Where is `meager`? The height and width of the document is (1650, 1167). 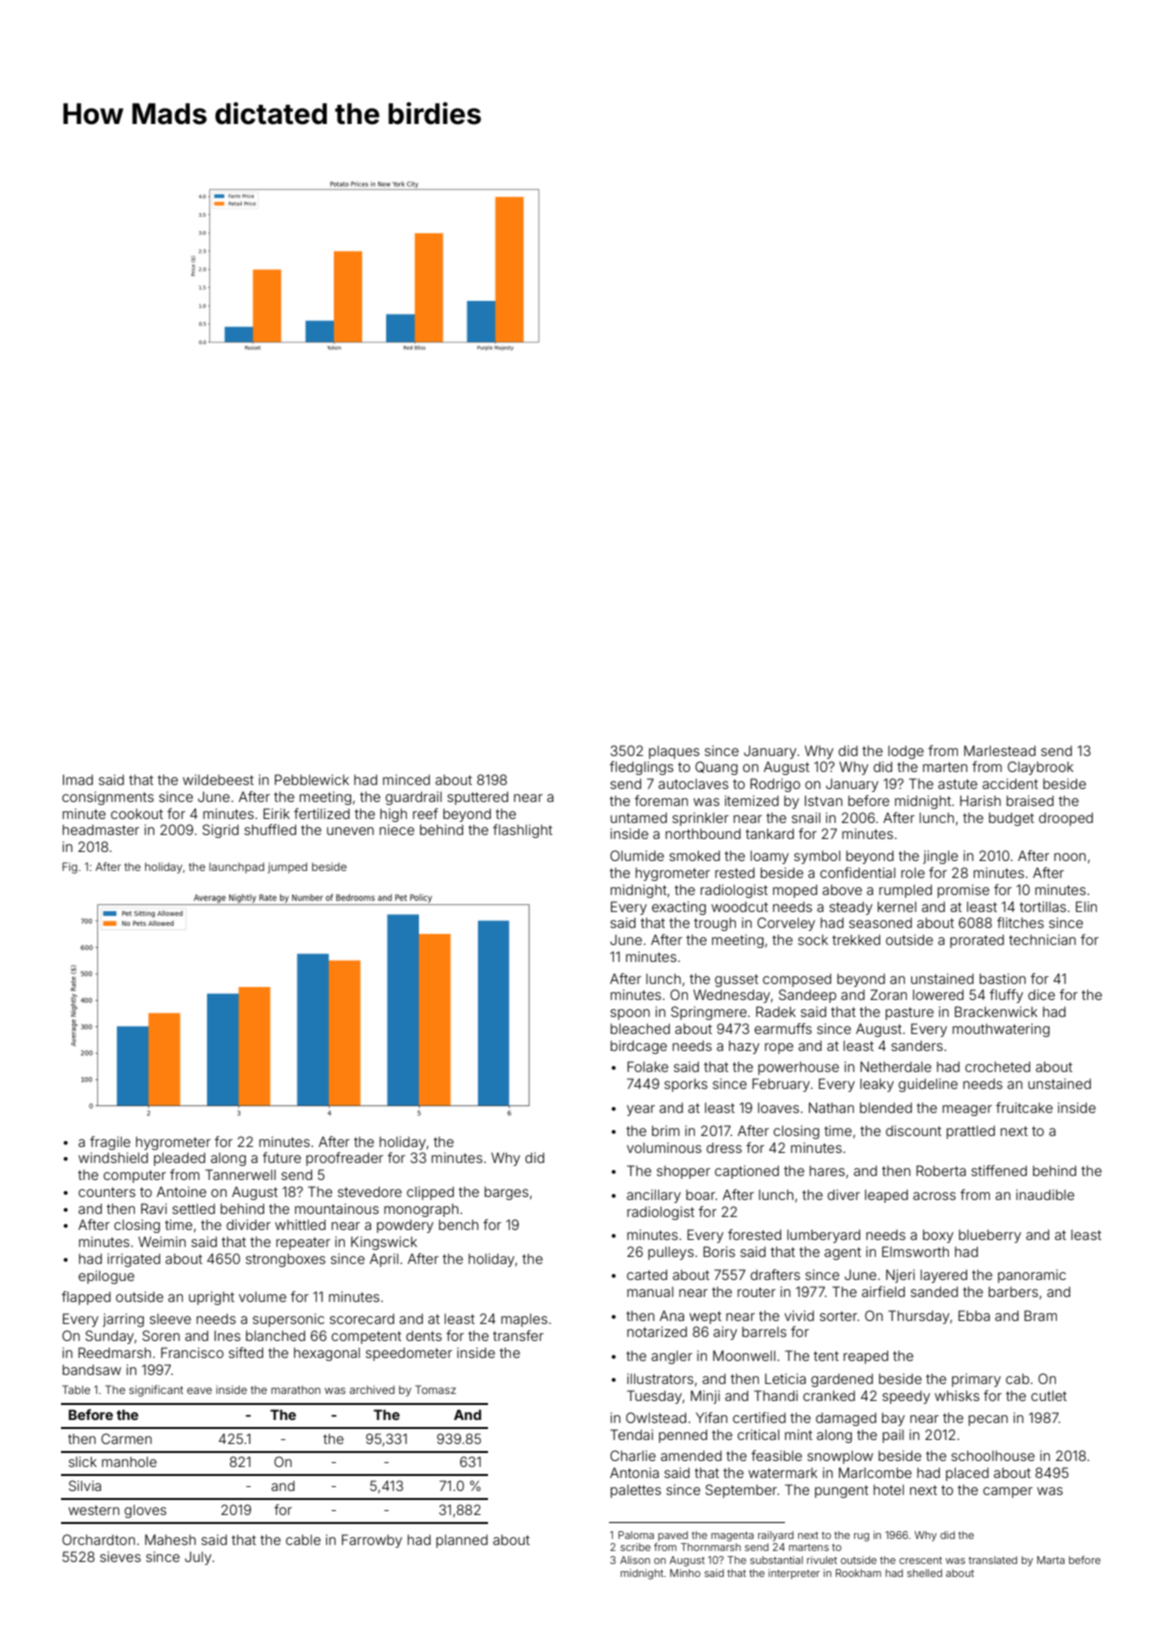
meager is located at coordinates (967, 1110).
